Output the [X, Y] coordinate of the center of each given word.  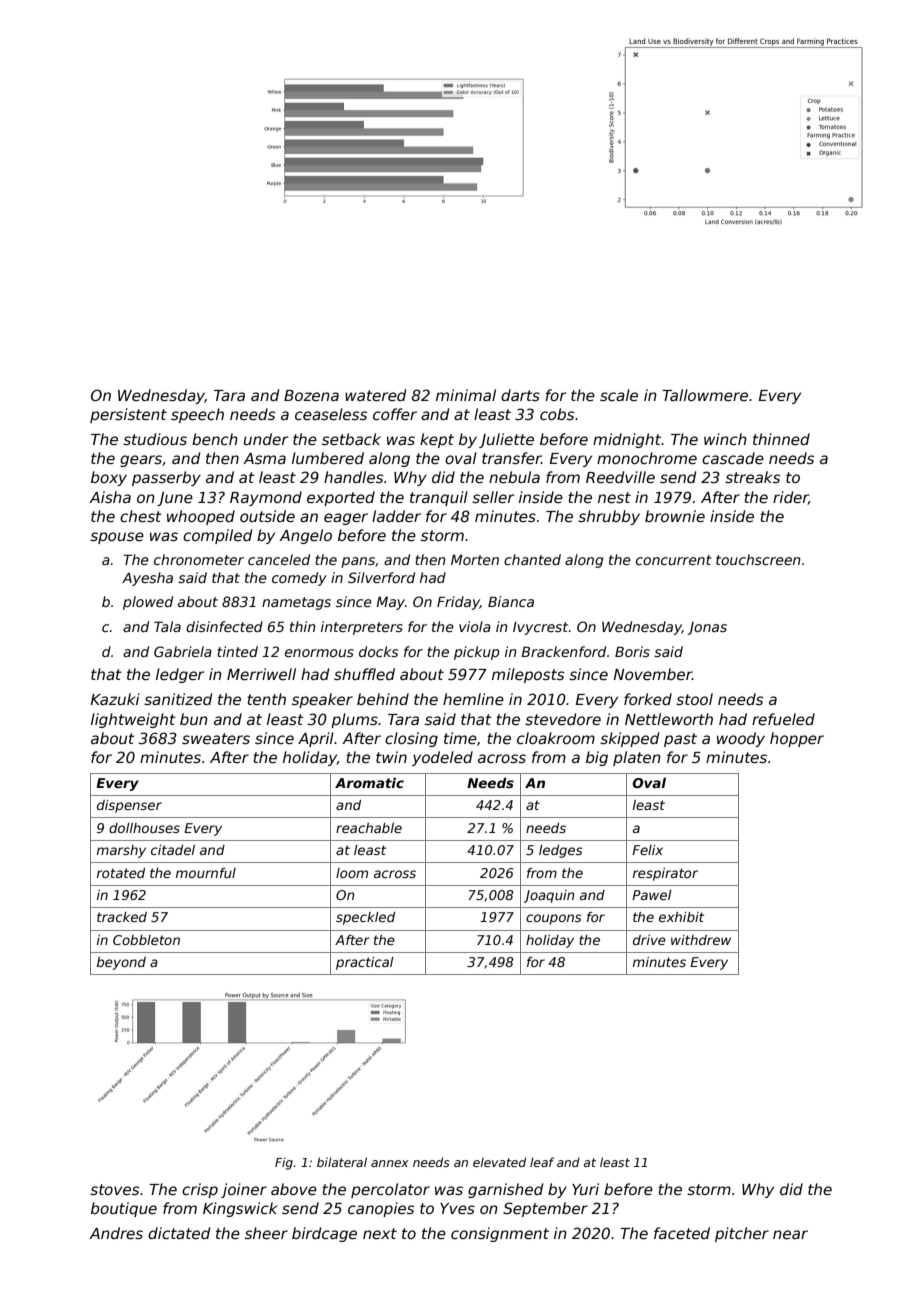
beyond [121, 963]
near [790, 1234]
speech [197, 415]
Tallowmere [705, 395]
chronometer [199, 559]
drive [649, 940]
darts [520, 395]
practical [365, 963]
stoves [114, 1189]
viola [475, 626]
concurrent [674, 560]
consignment [500, 1234]
